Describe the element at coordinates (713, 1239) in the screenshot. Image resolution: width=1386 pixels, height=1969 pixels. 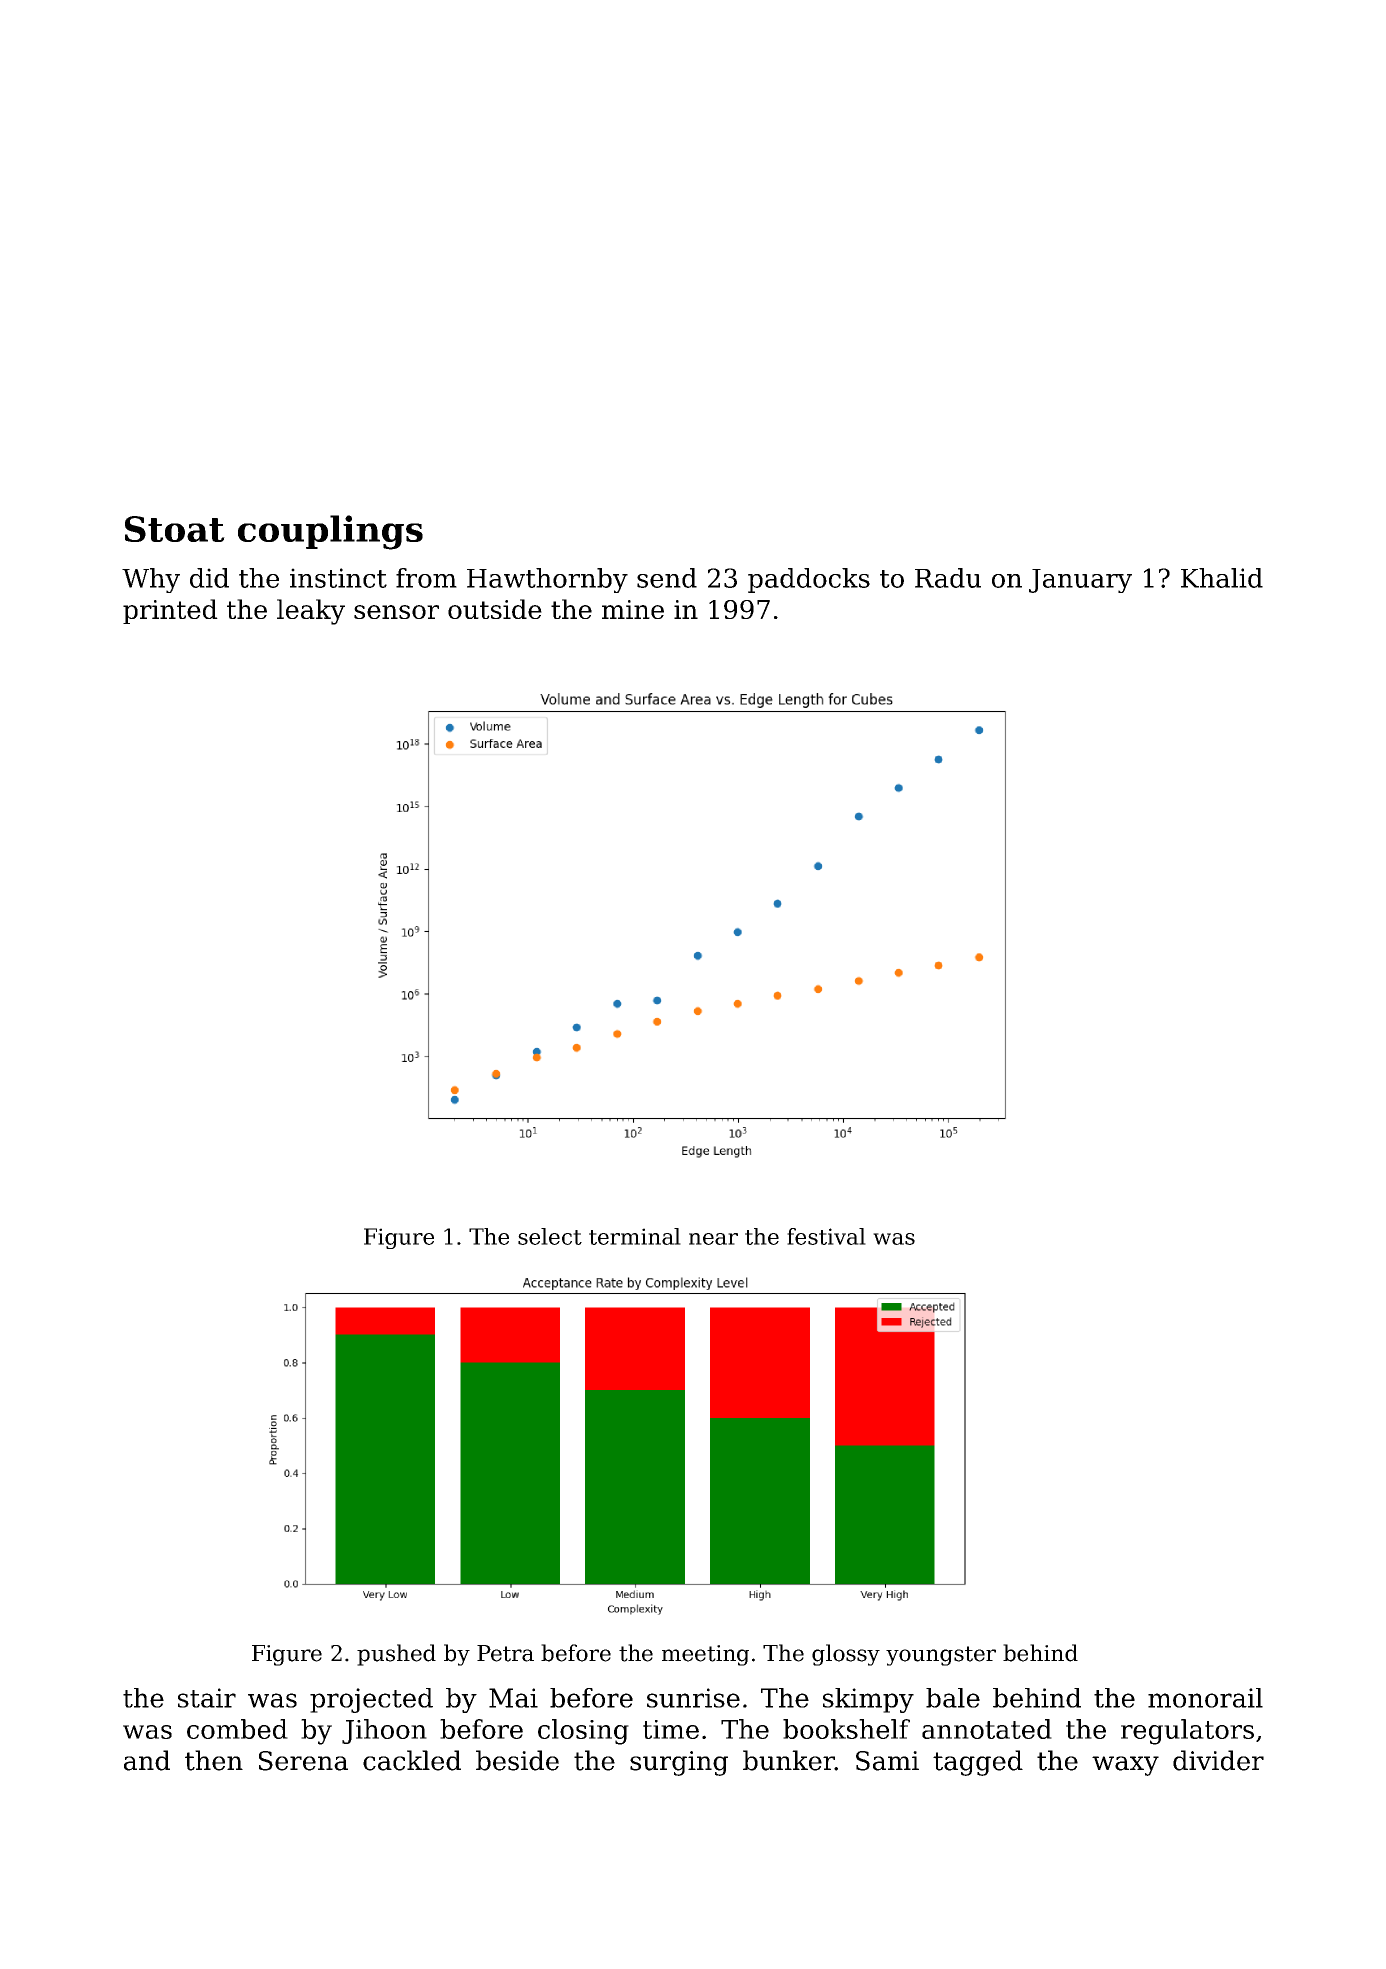
I see `near` at that location.
